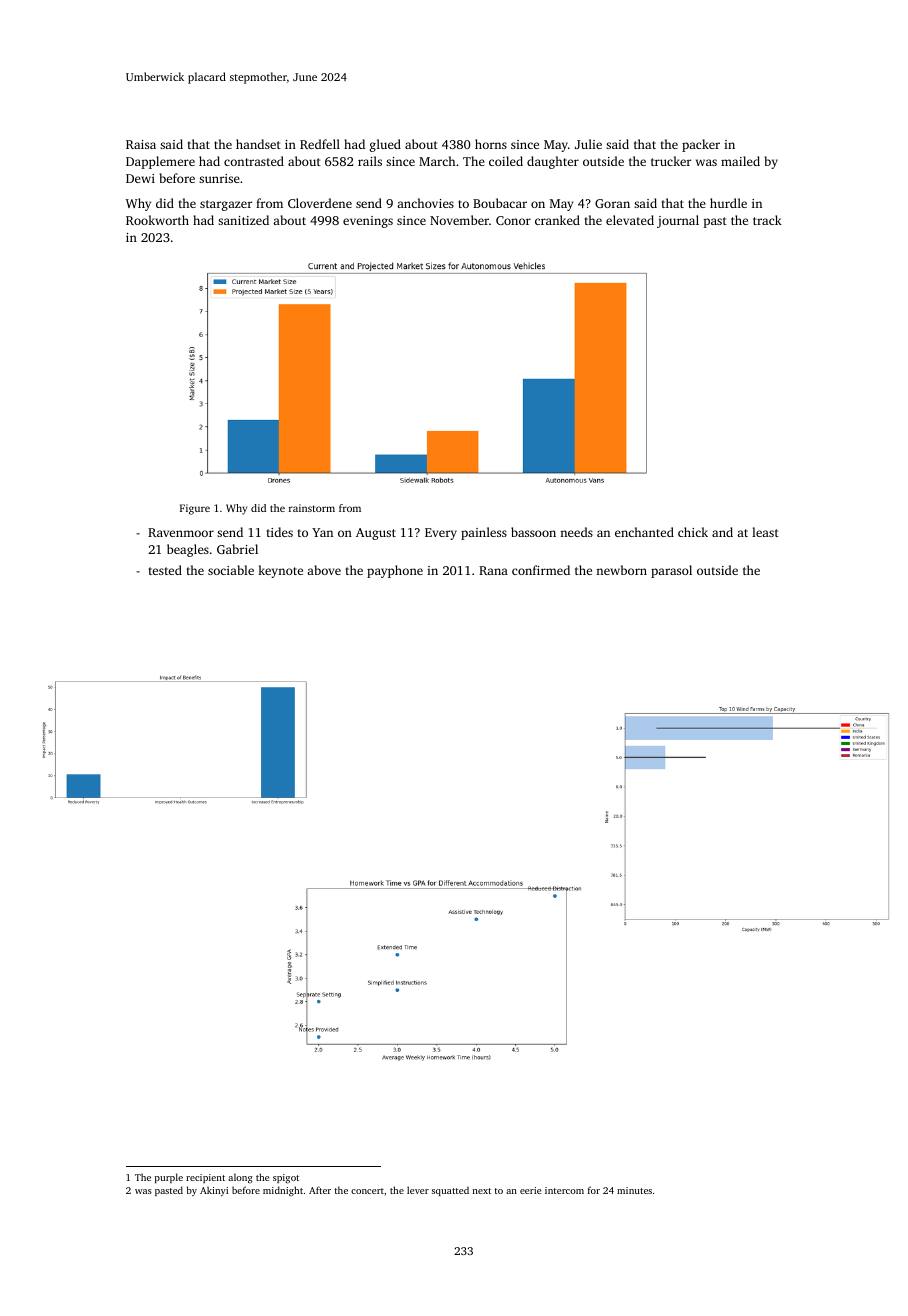 This image has height=1316, width=908. Describe the element at coordinates (418, 1190) in the image. I see `lever` at that location.
